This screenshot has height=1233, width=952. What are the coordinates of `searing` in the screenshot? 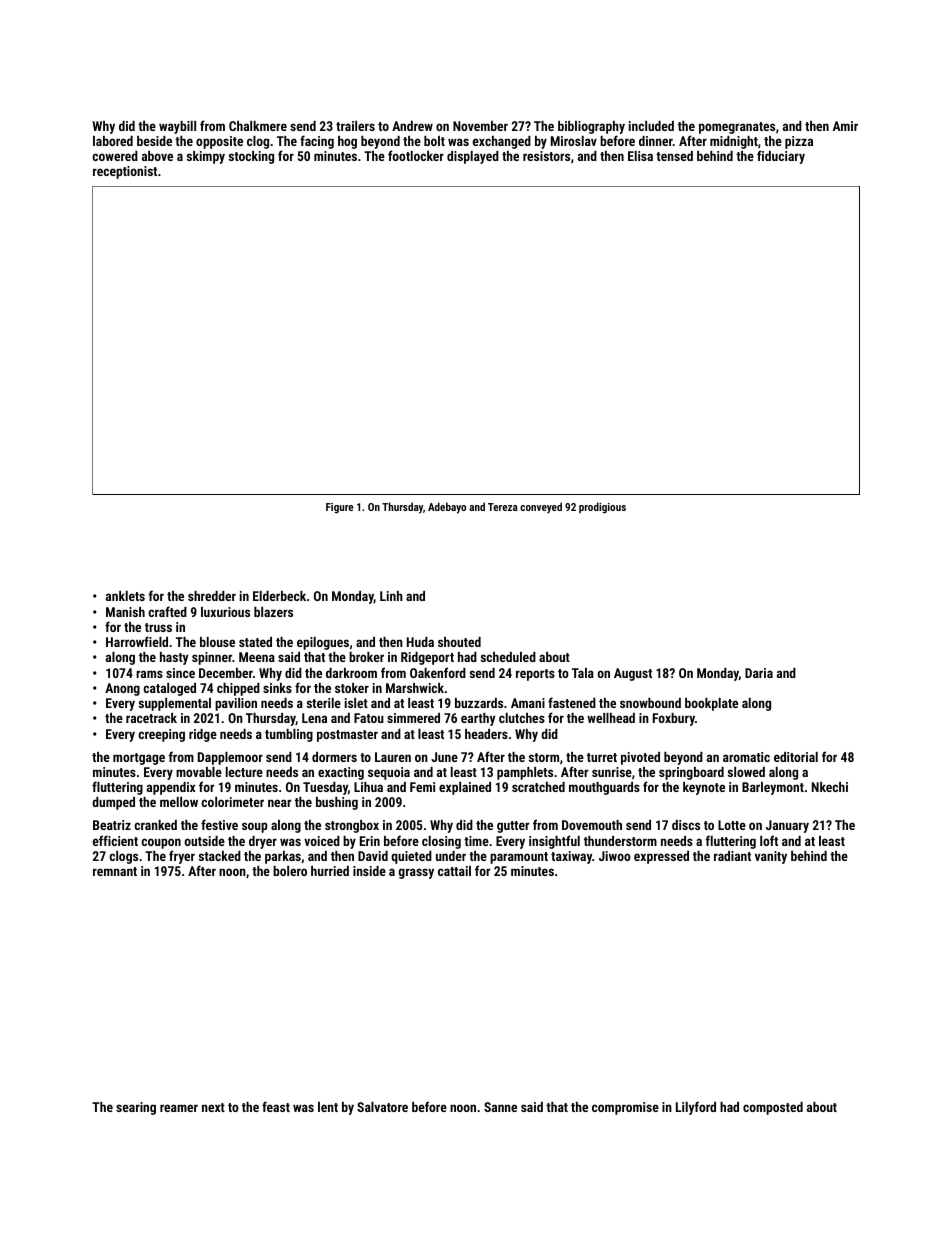 It's located at (136, 1108).
